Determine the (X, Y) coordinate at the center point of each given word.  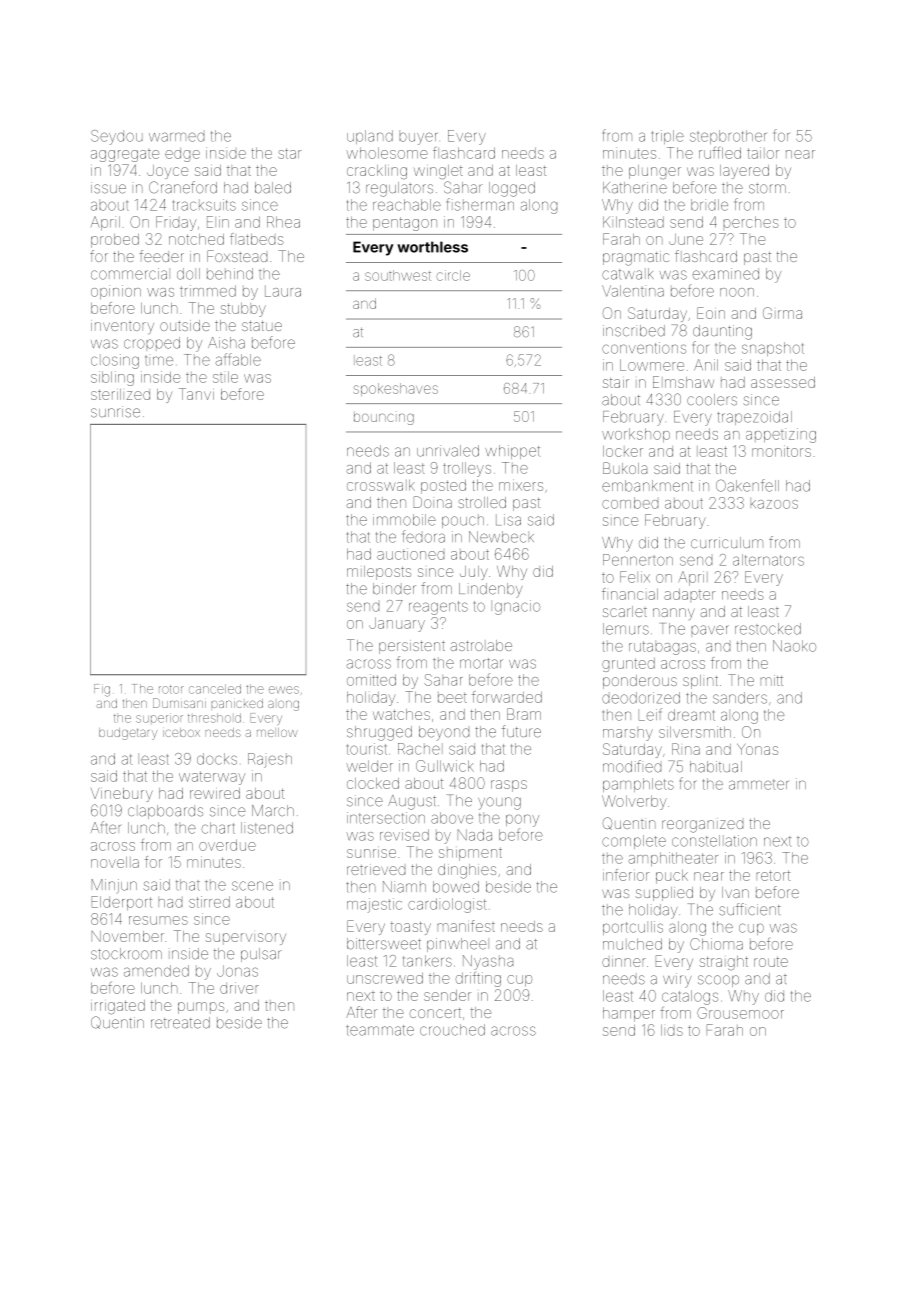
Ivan (735, 892)
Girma (782, 313)
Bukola (625, 468)
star (290, 153)
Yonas (757, 749)
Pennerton (638, 560)
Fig (102, 690)
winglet (438, 172)
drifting (478, 979)
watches (401, 714)
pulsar (261, 955)
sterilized (120, 394)
